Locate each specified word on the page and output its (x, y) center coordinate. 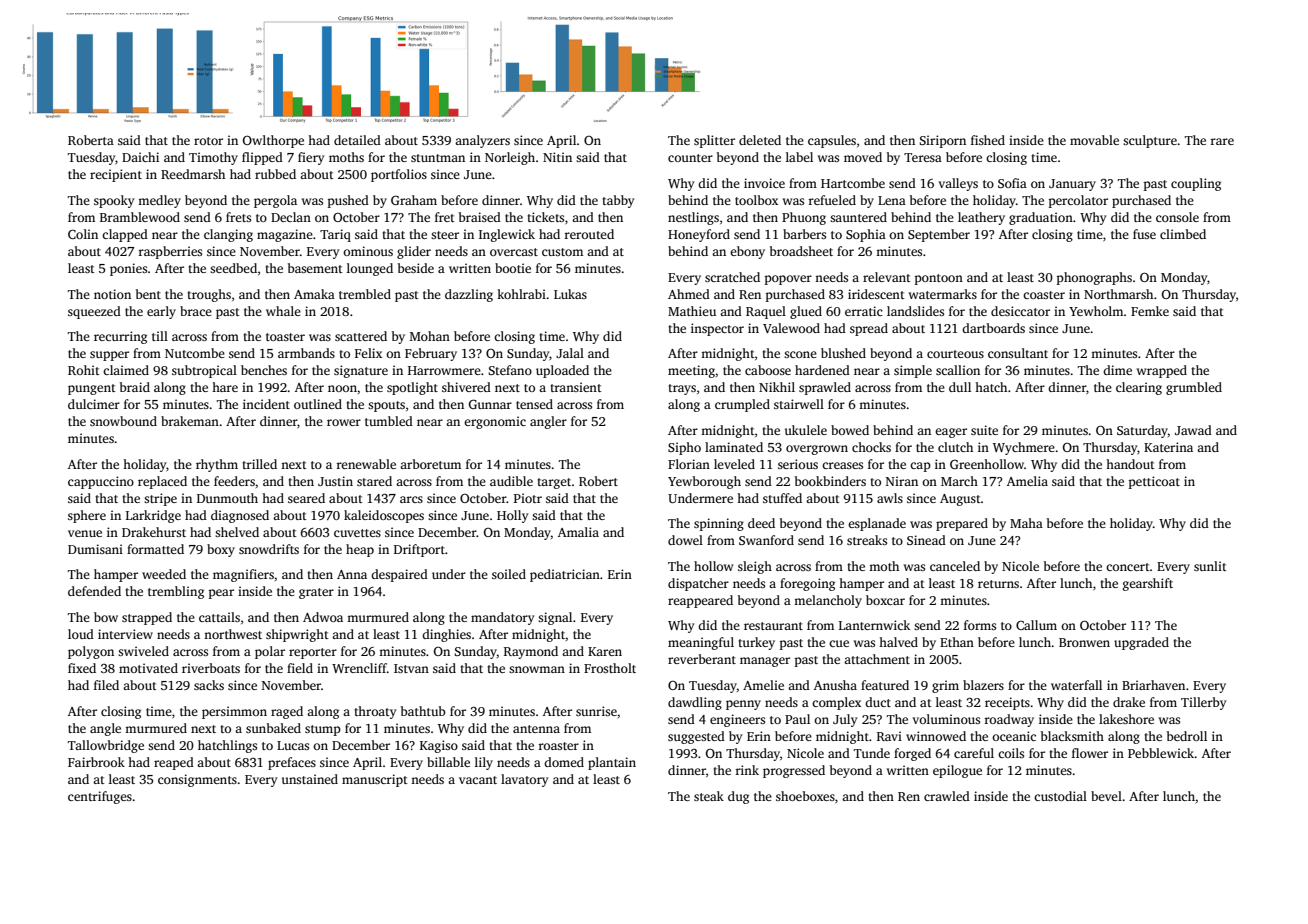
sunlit (1210, 566)
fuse (1144, 234)
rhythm (217, 465)
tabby (618, 201)
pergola (275, 201)
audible (511, 481)
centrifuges (100, 797)
